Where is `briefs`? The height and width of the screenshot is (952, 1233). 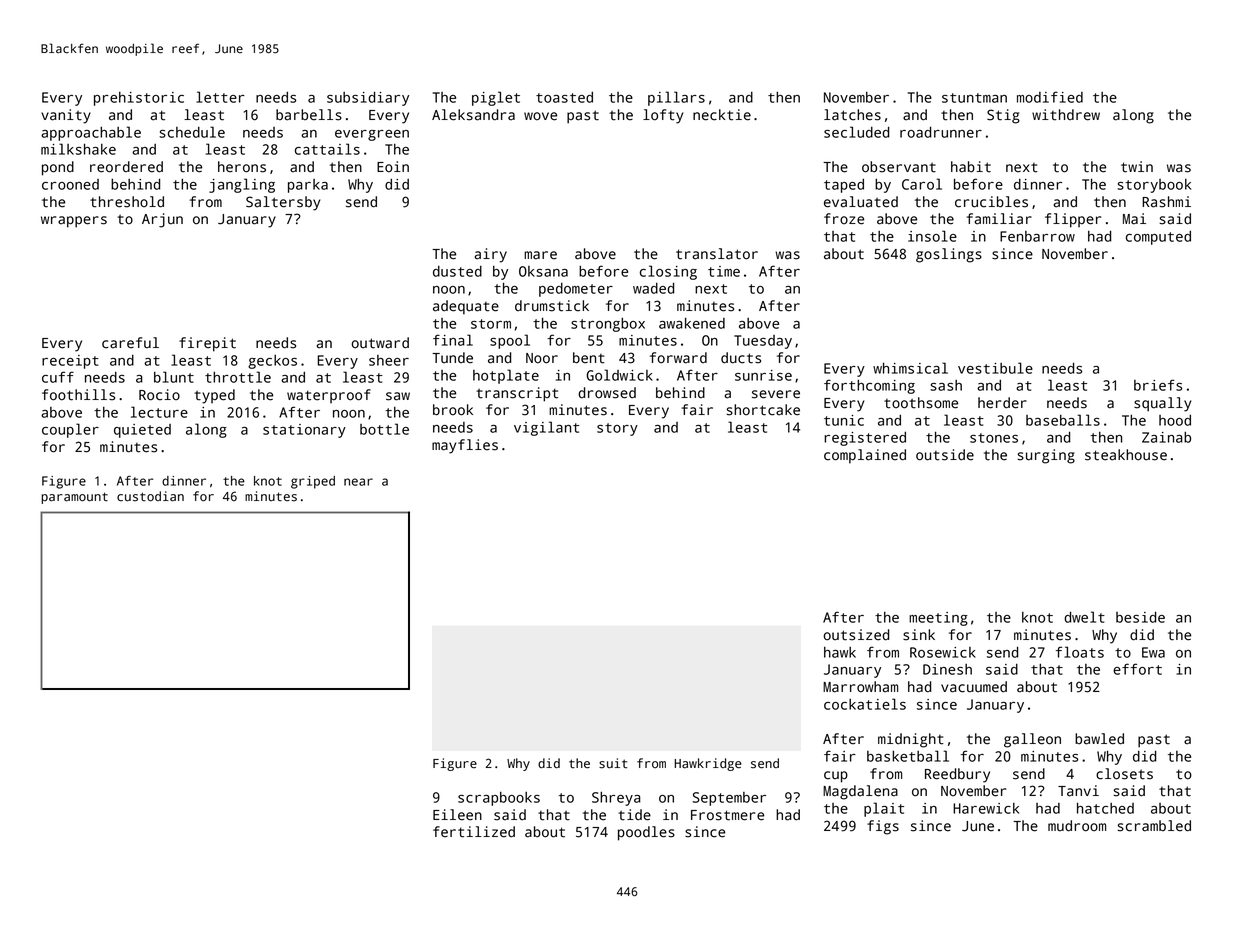 briefs is located at coordinates (1158, 385).
